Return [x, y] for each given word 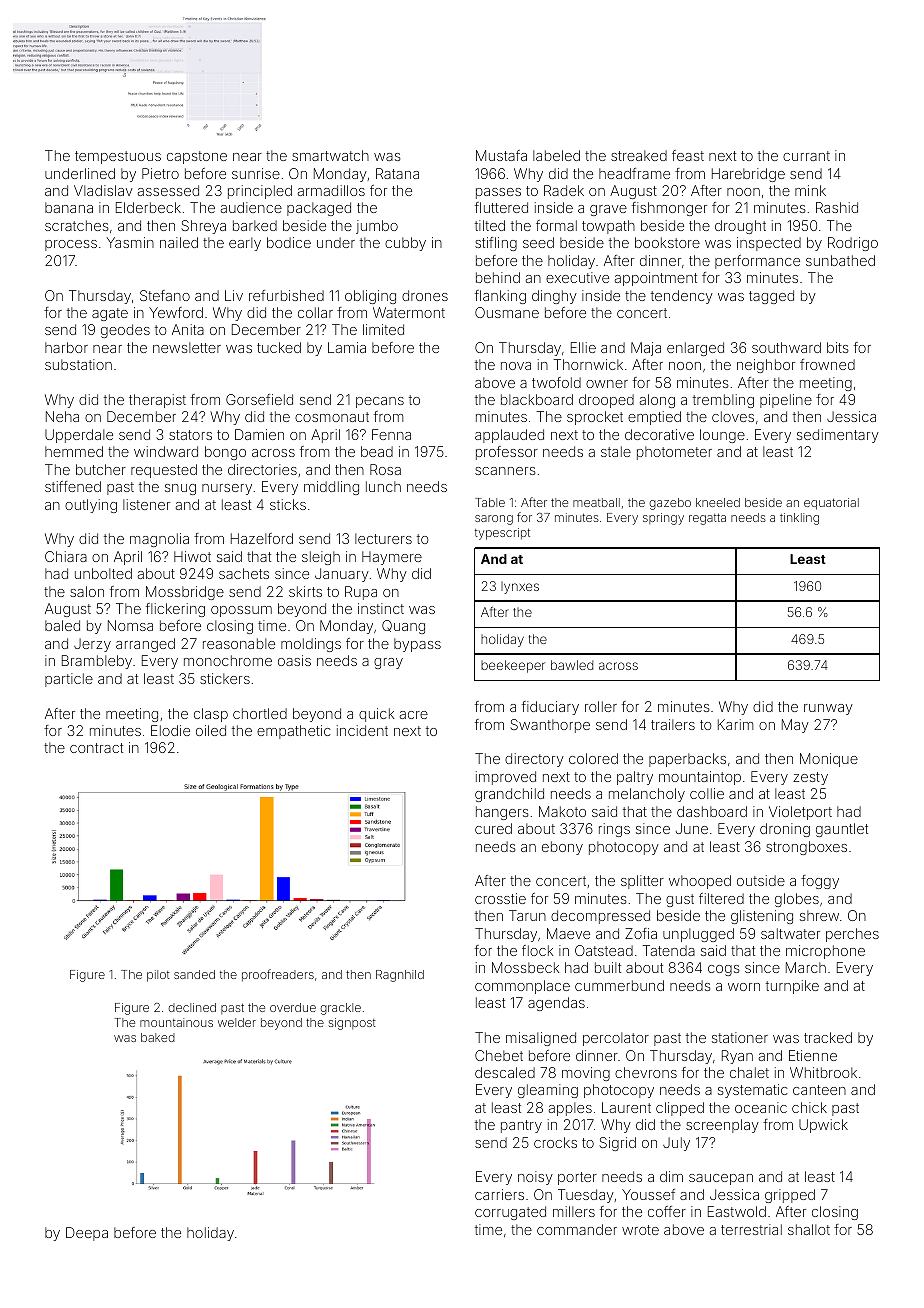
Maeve [568, 933]
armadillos [331, 190]
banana [69, 207]
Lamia [347, 347]
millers [574, 1211]
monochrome [228, 660]
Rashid [837, 207]
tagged [771, 297]
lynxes [520, 588]
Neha [62, 416]
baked [158, 1037]
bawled [572, 665]
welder [237, 1022]
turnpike [792, 987]
